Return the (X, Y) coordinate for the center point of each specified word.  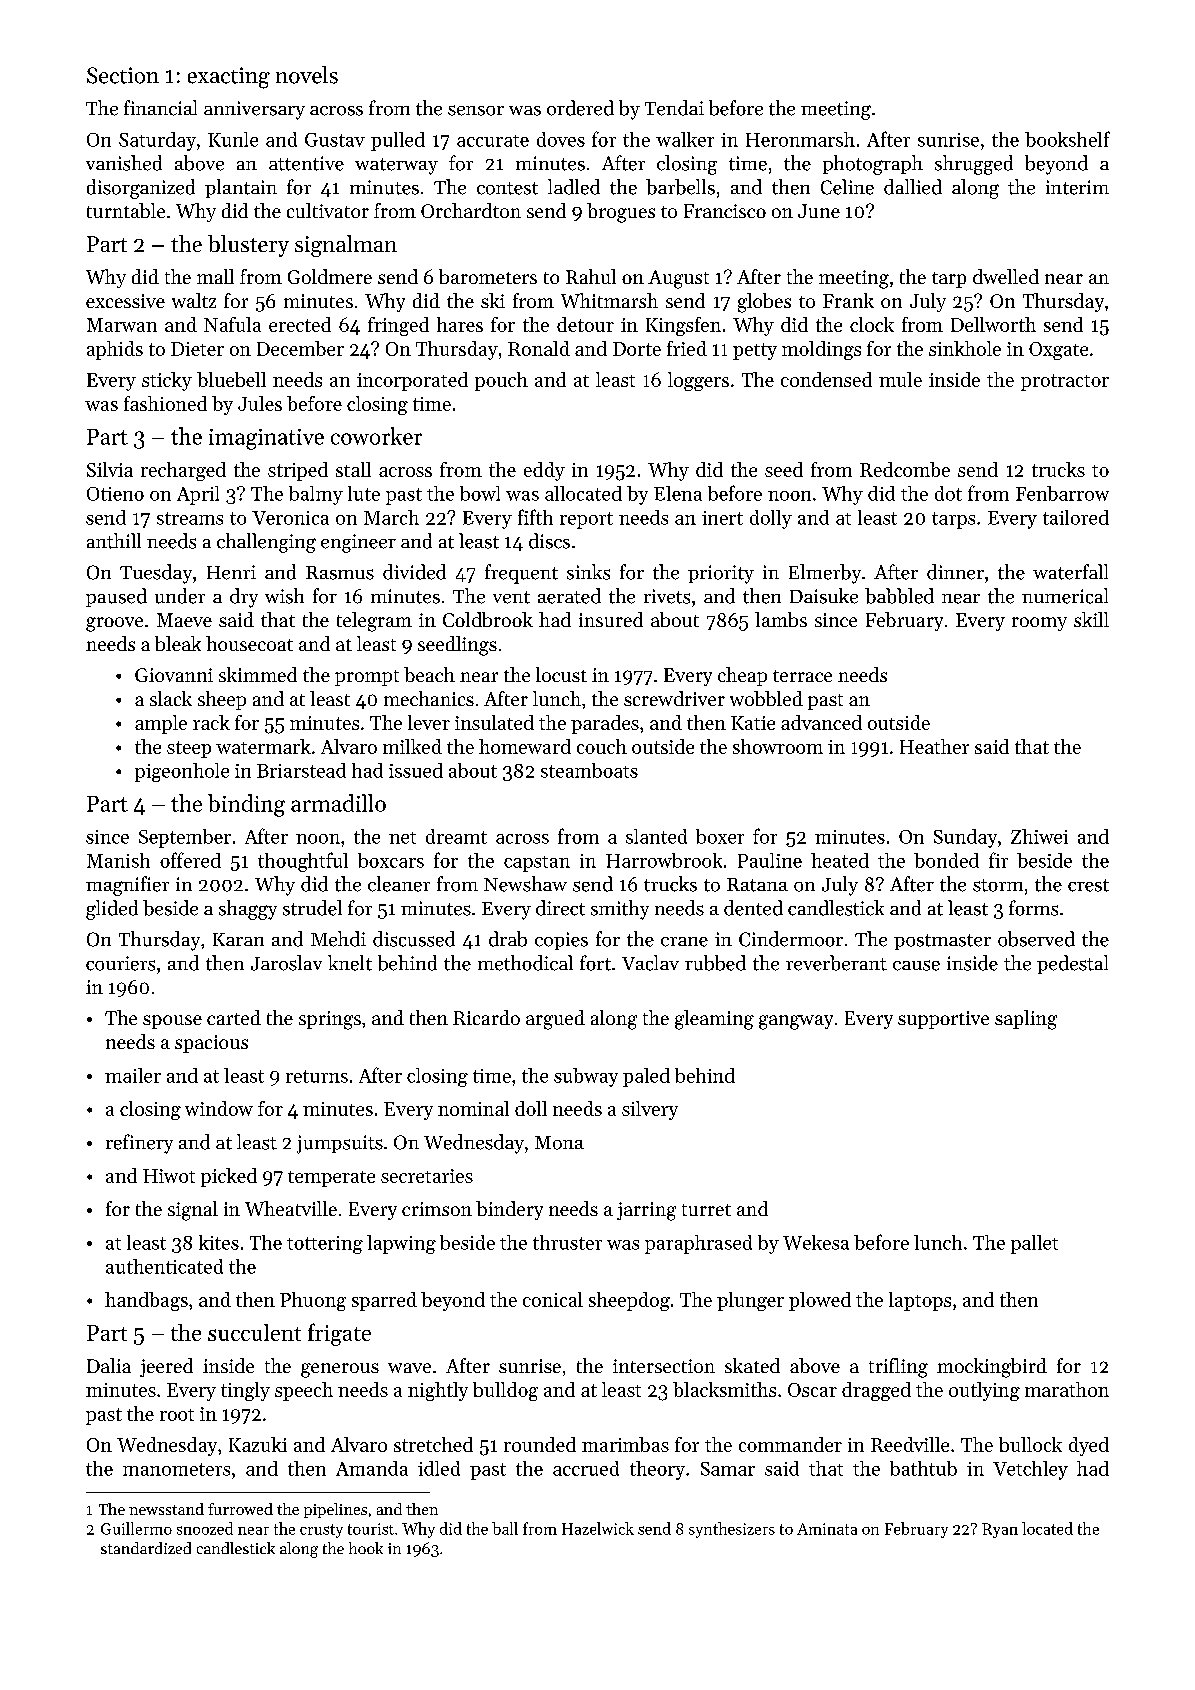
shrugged (974, 165)
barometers (488, 276)
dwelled (1006, 276)
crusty (321, 1531)
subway (586, 1077)
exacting (229, 78)
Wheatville (291, 1208)
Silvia (110, 469)
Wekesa (816, 1242)
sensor (476, 110)
